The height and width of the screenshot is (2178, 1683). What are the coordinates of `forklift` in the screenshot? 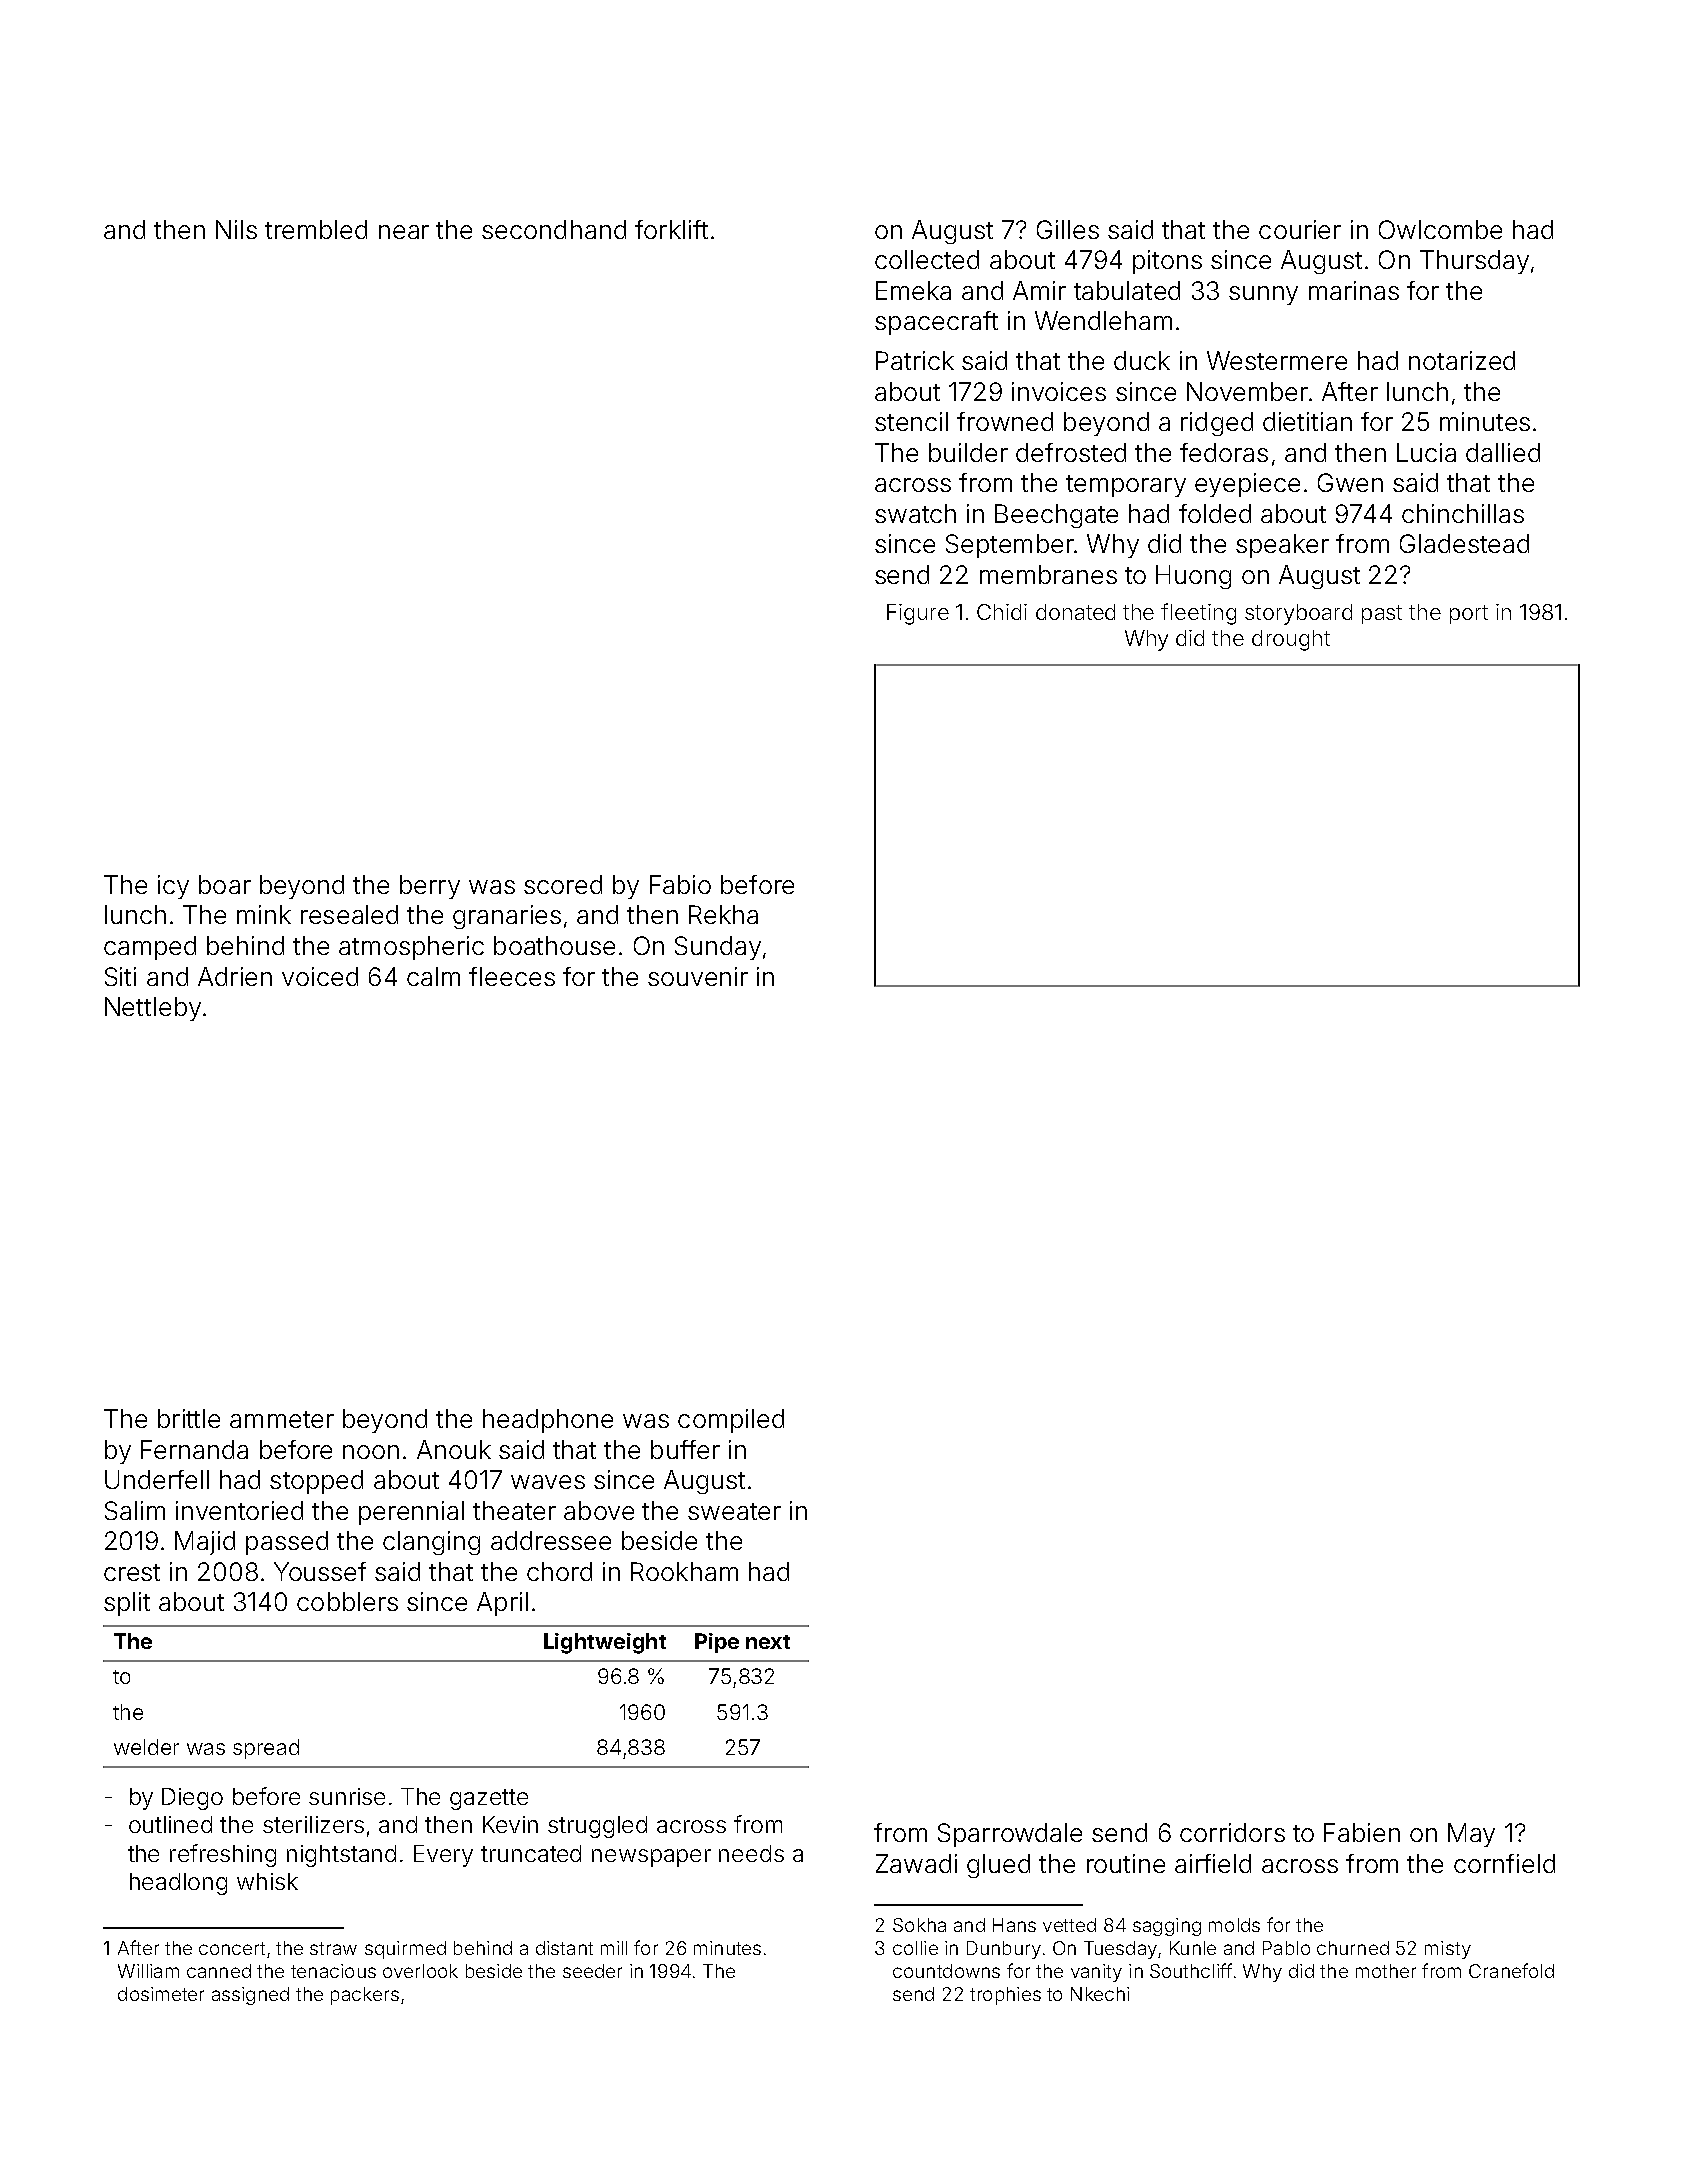 It's located at (671, 229).
